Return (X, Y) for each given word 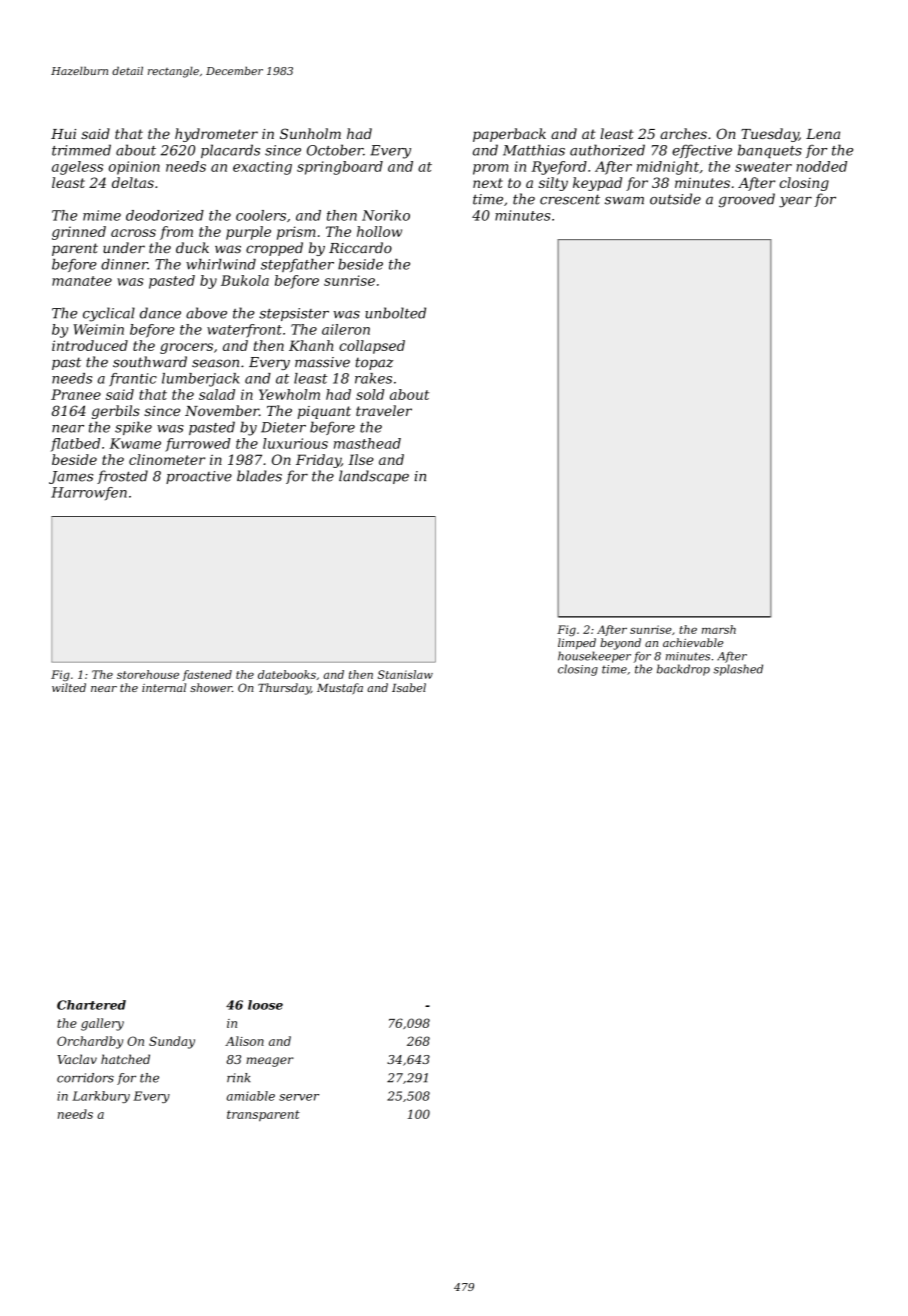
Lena (823, 134)
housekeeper (594, 657)
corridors (85, 1078)
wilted (69, 687)
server (299, 1097)
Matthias (534, 150)
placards (230, 151)
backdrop (683, 670)
